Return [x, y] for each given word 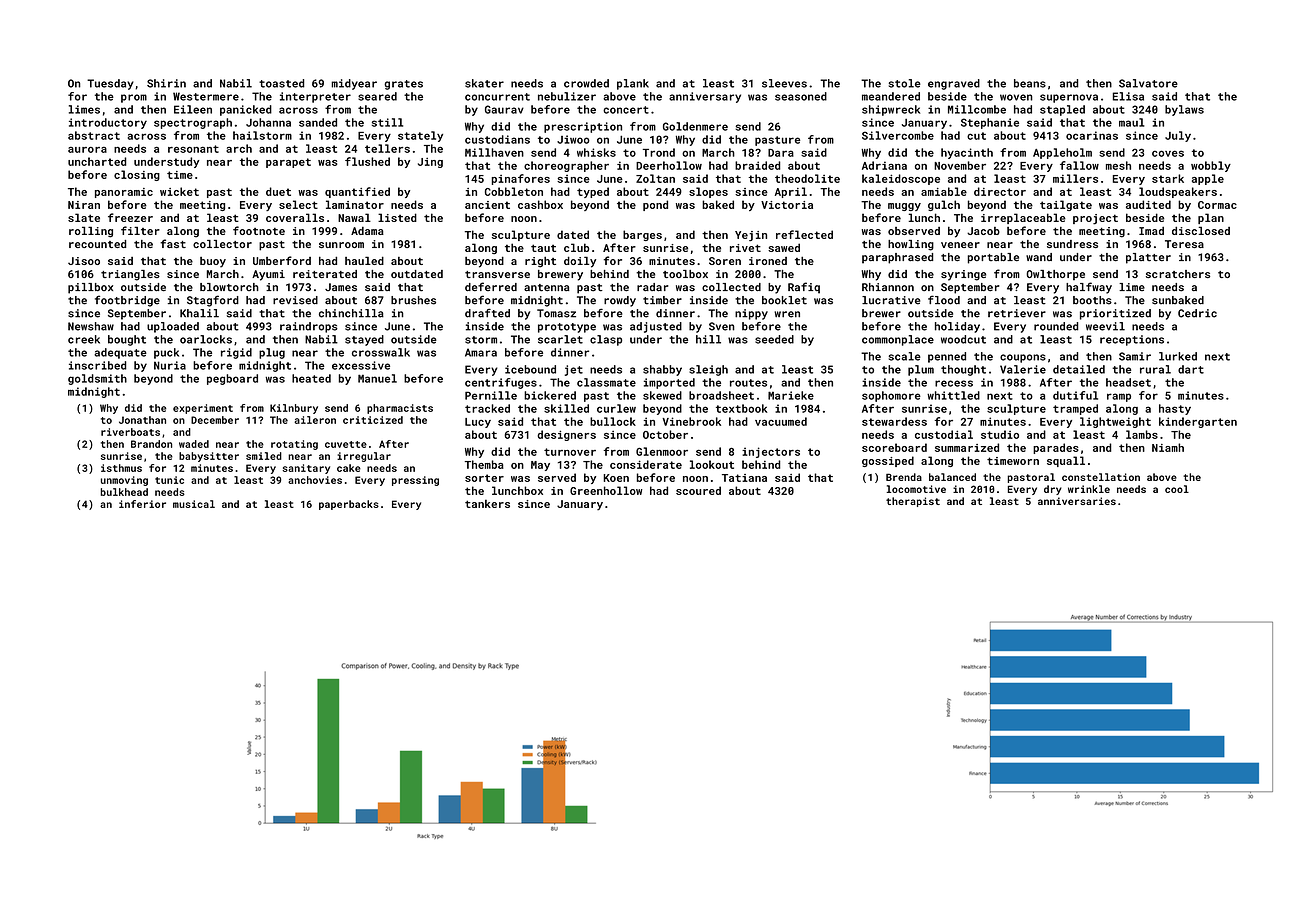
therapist [913, 502]
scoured [698, 490]
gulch [944, 205]
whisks [596, 152]
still [387, 122]
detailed [1079, 369]
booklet [784, 300]
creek [84, 339]
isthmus [121, 468]
